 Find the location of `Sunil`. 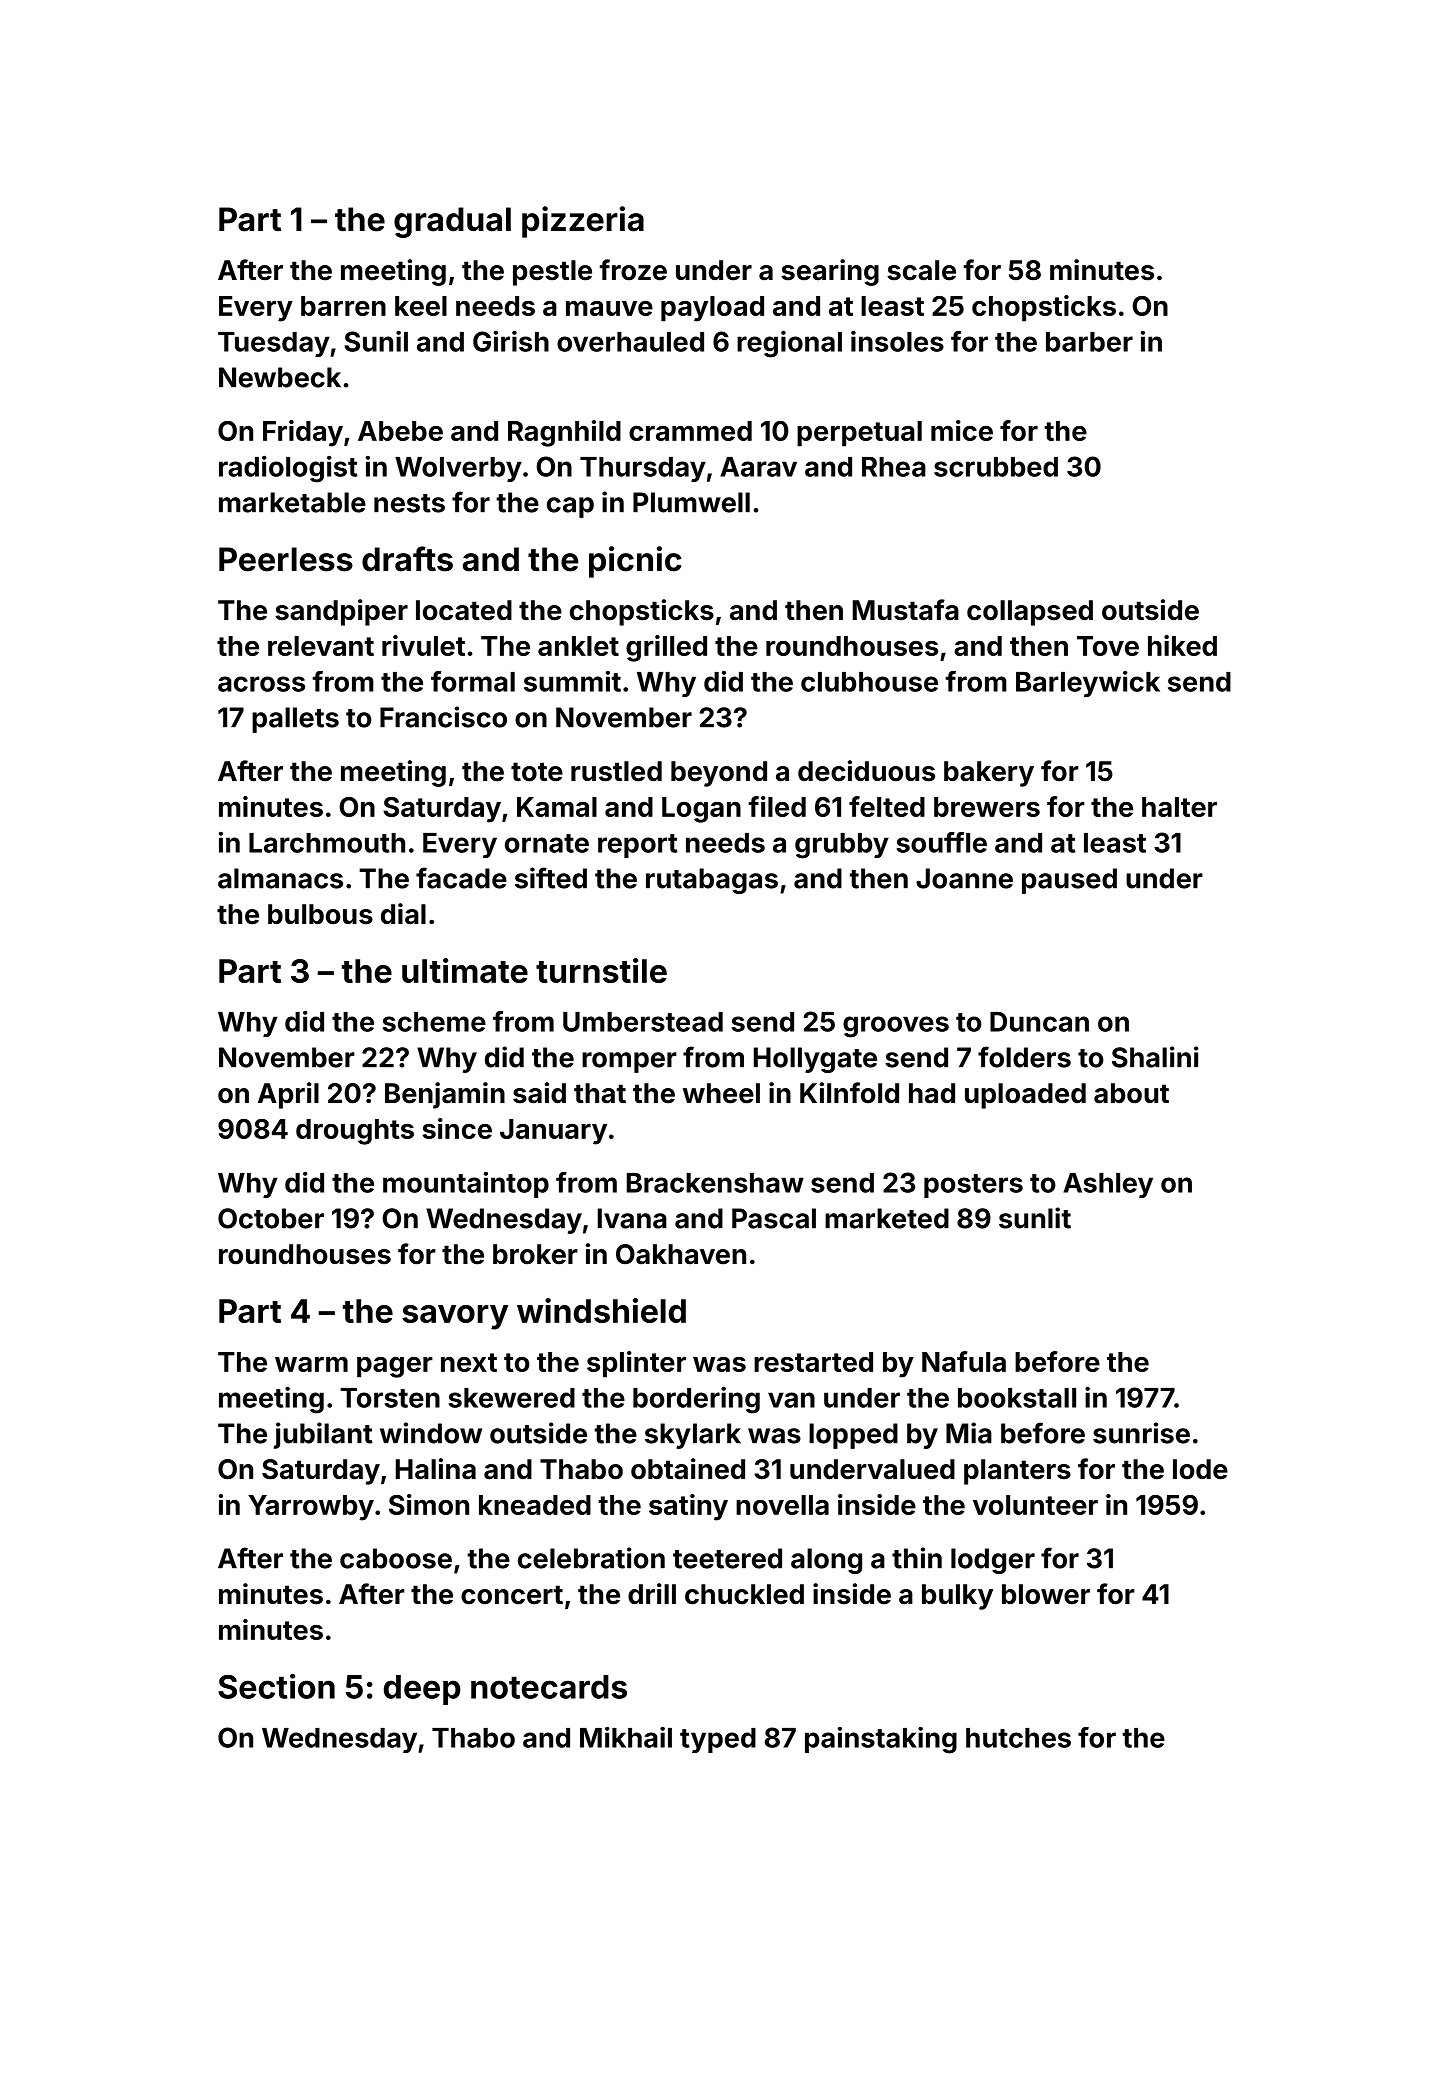

Sunil is located at coordinates (376, 341).
